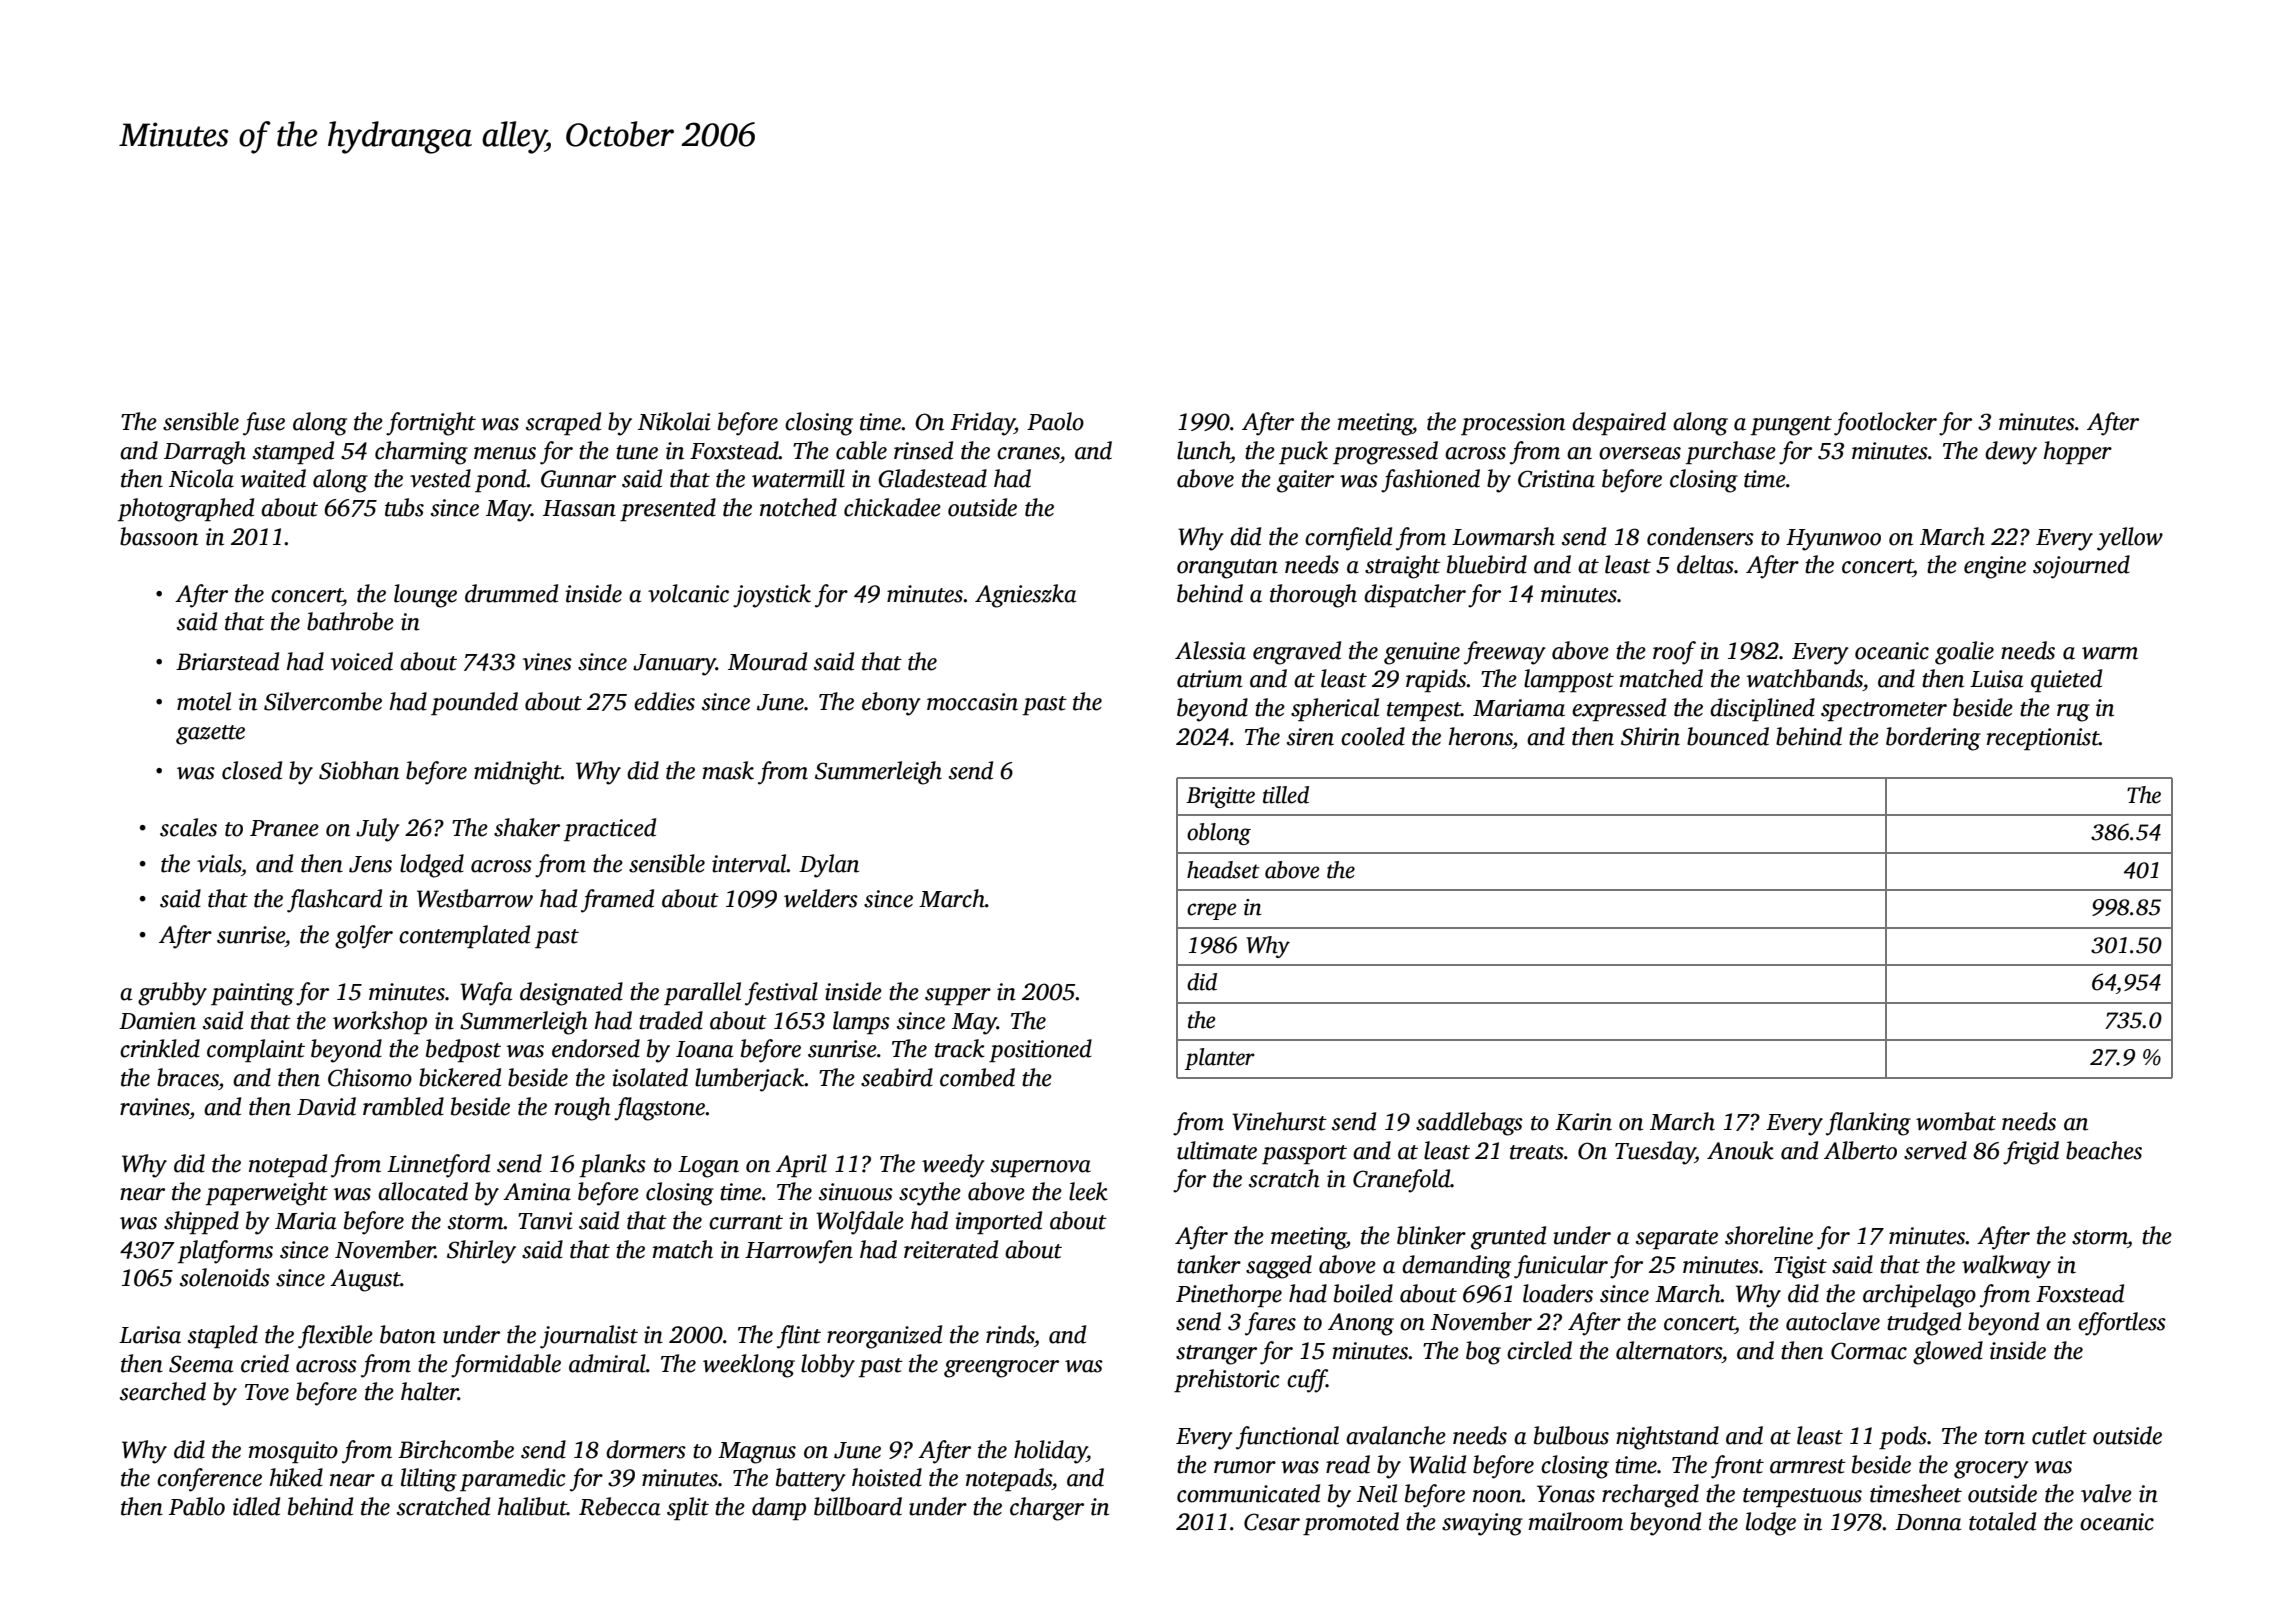  What do you see at coordinates (506, 1366) in the screenshot?
I see `formidable` at bounding box center [506, 1366].
